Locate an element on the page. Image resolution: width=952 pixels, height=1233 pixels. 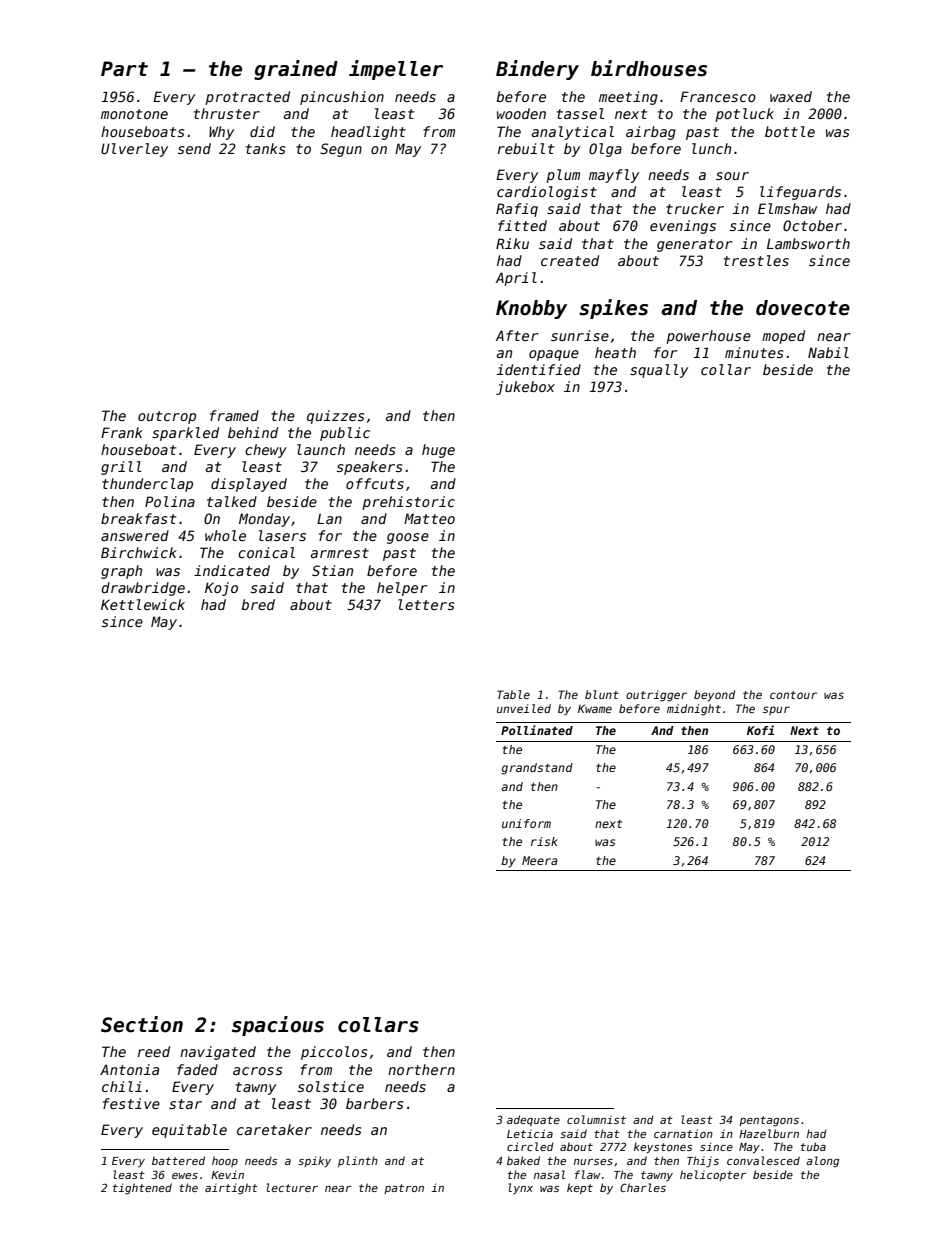
mayfly is located at coordinates (614, 176).
